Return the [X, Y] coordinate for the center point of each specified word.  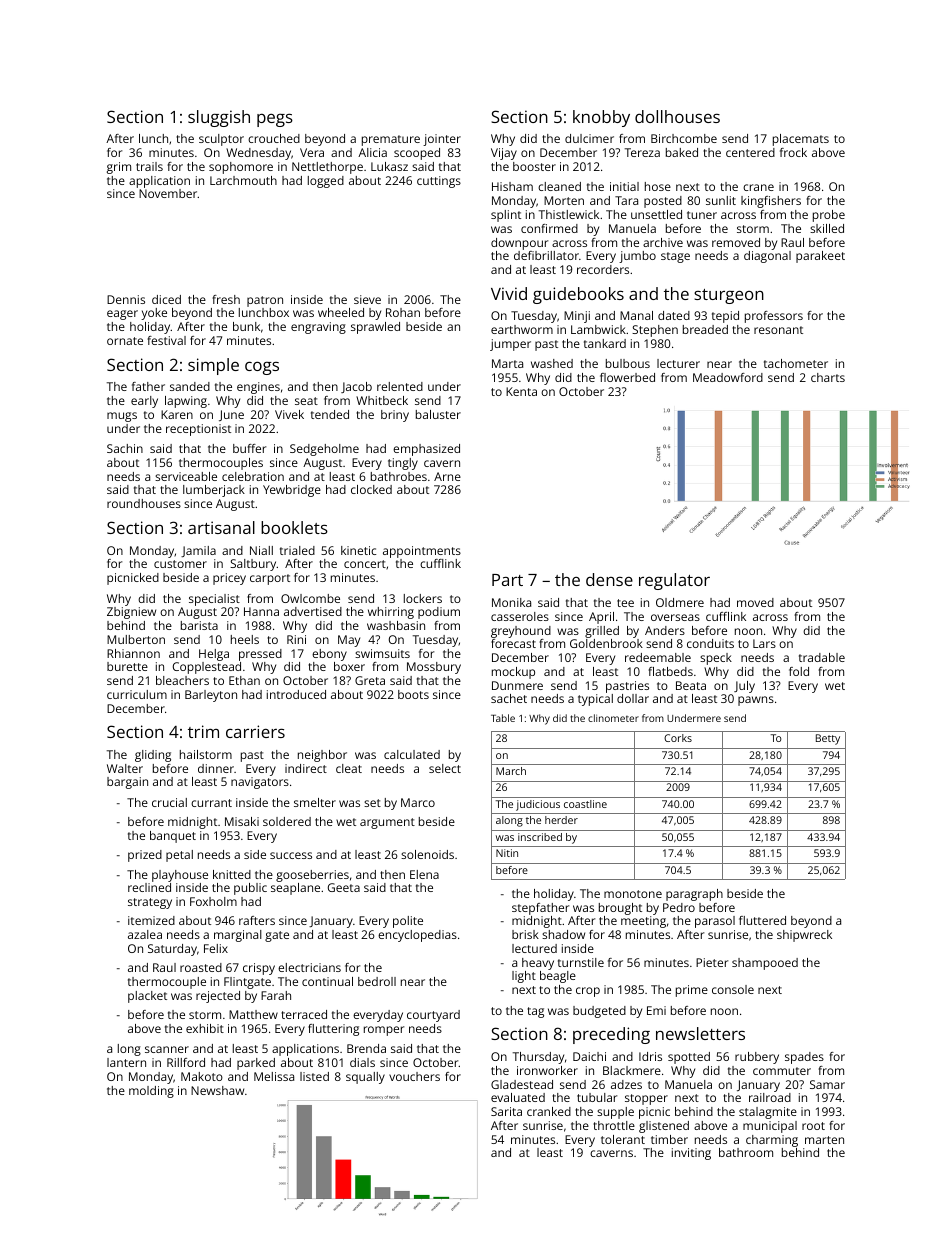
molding [151, 1092]
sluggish [219, 118]
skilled [827, 228]
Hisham [512, 186]
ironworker [547, 1070]
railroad [770, 1097]
